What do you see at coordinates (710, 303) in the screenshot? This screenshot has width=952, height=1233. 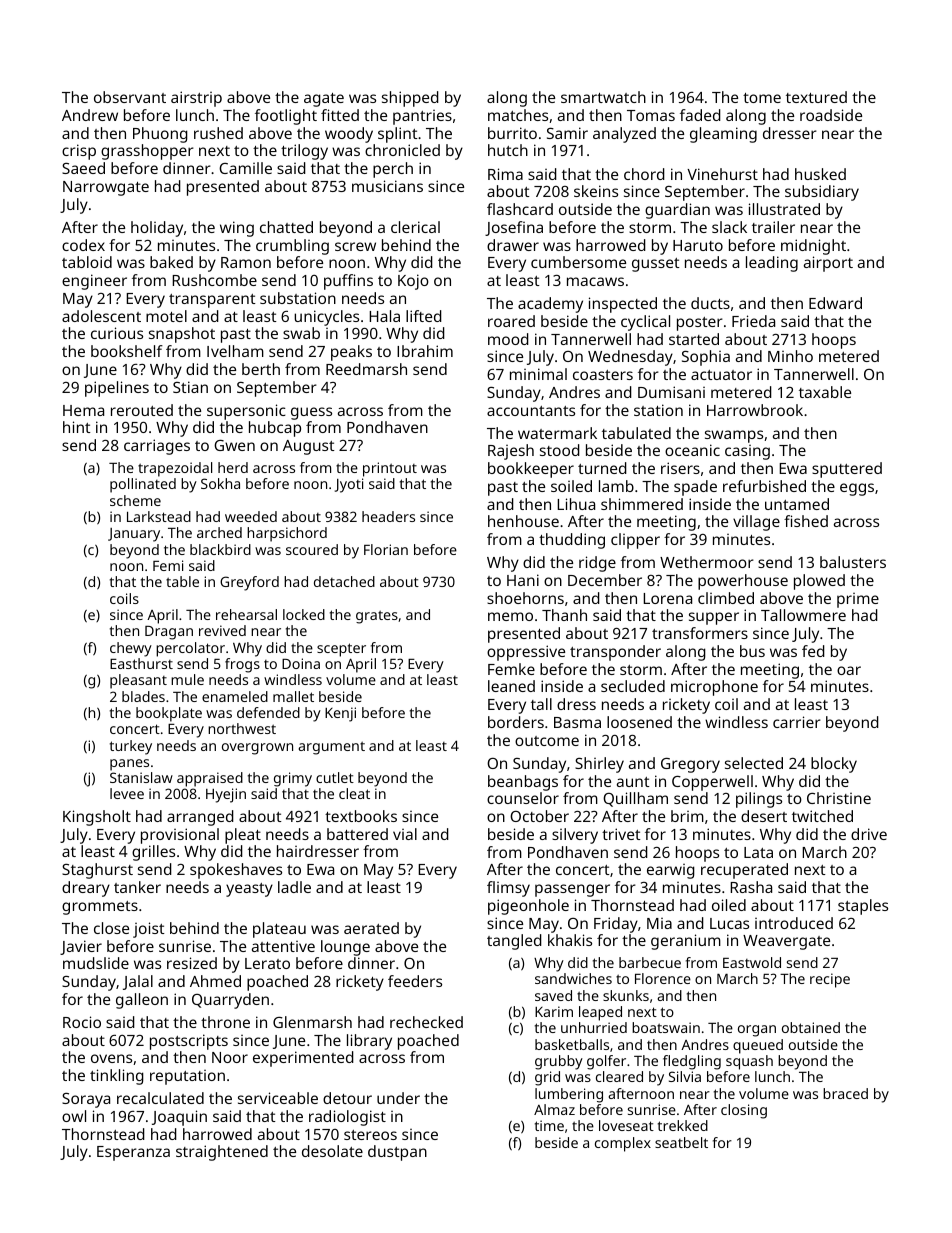 I see `ducts` at bounding box center [710, 303].
